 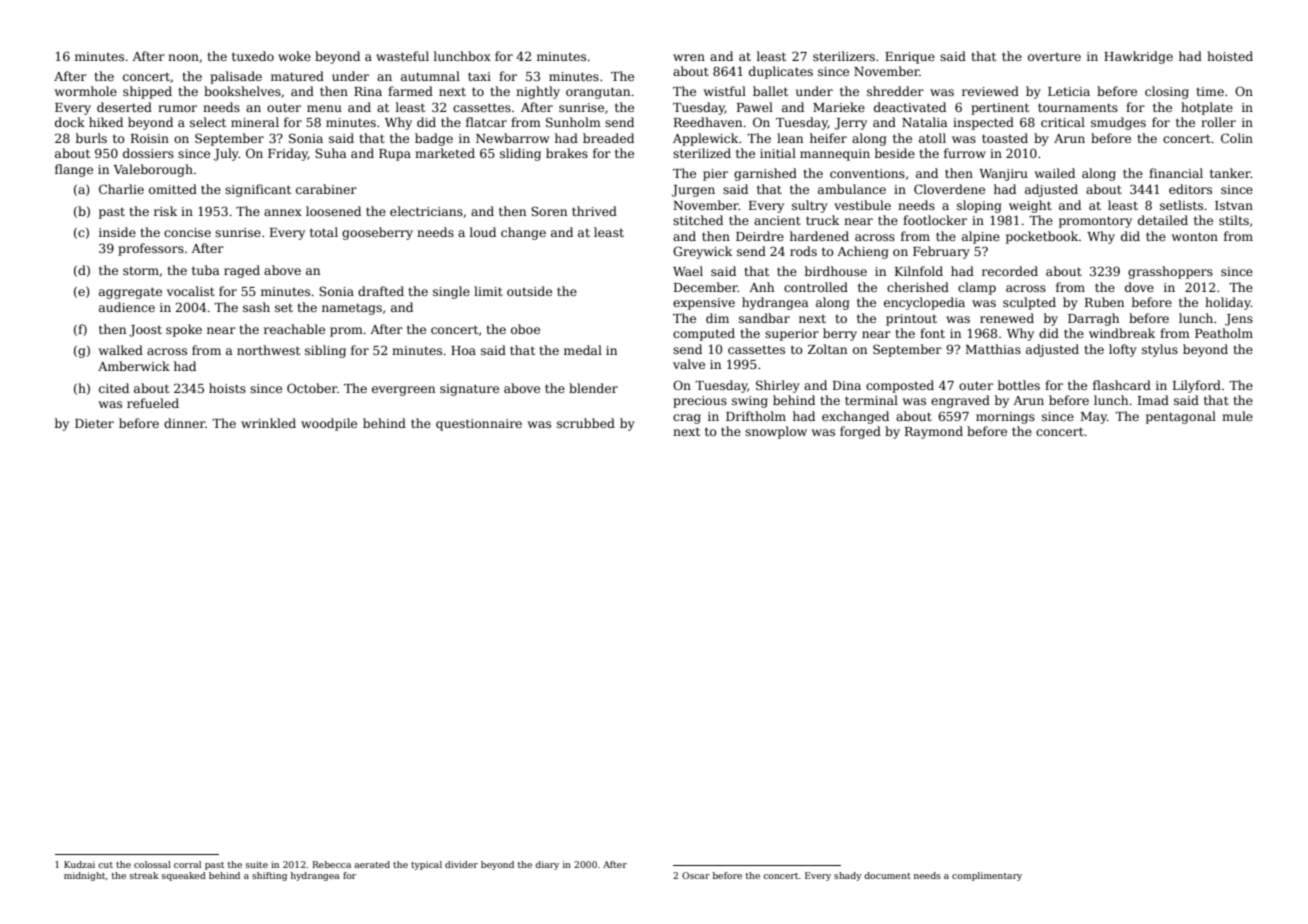 What do you see at coordinates (1237, 416) in the screenshot?
I see `mule` at bounding box center [1237, 416].
